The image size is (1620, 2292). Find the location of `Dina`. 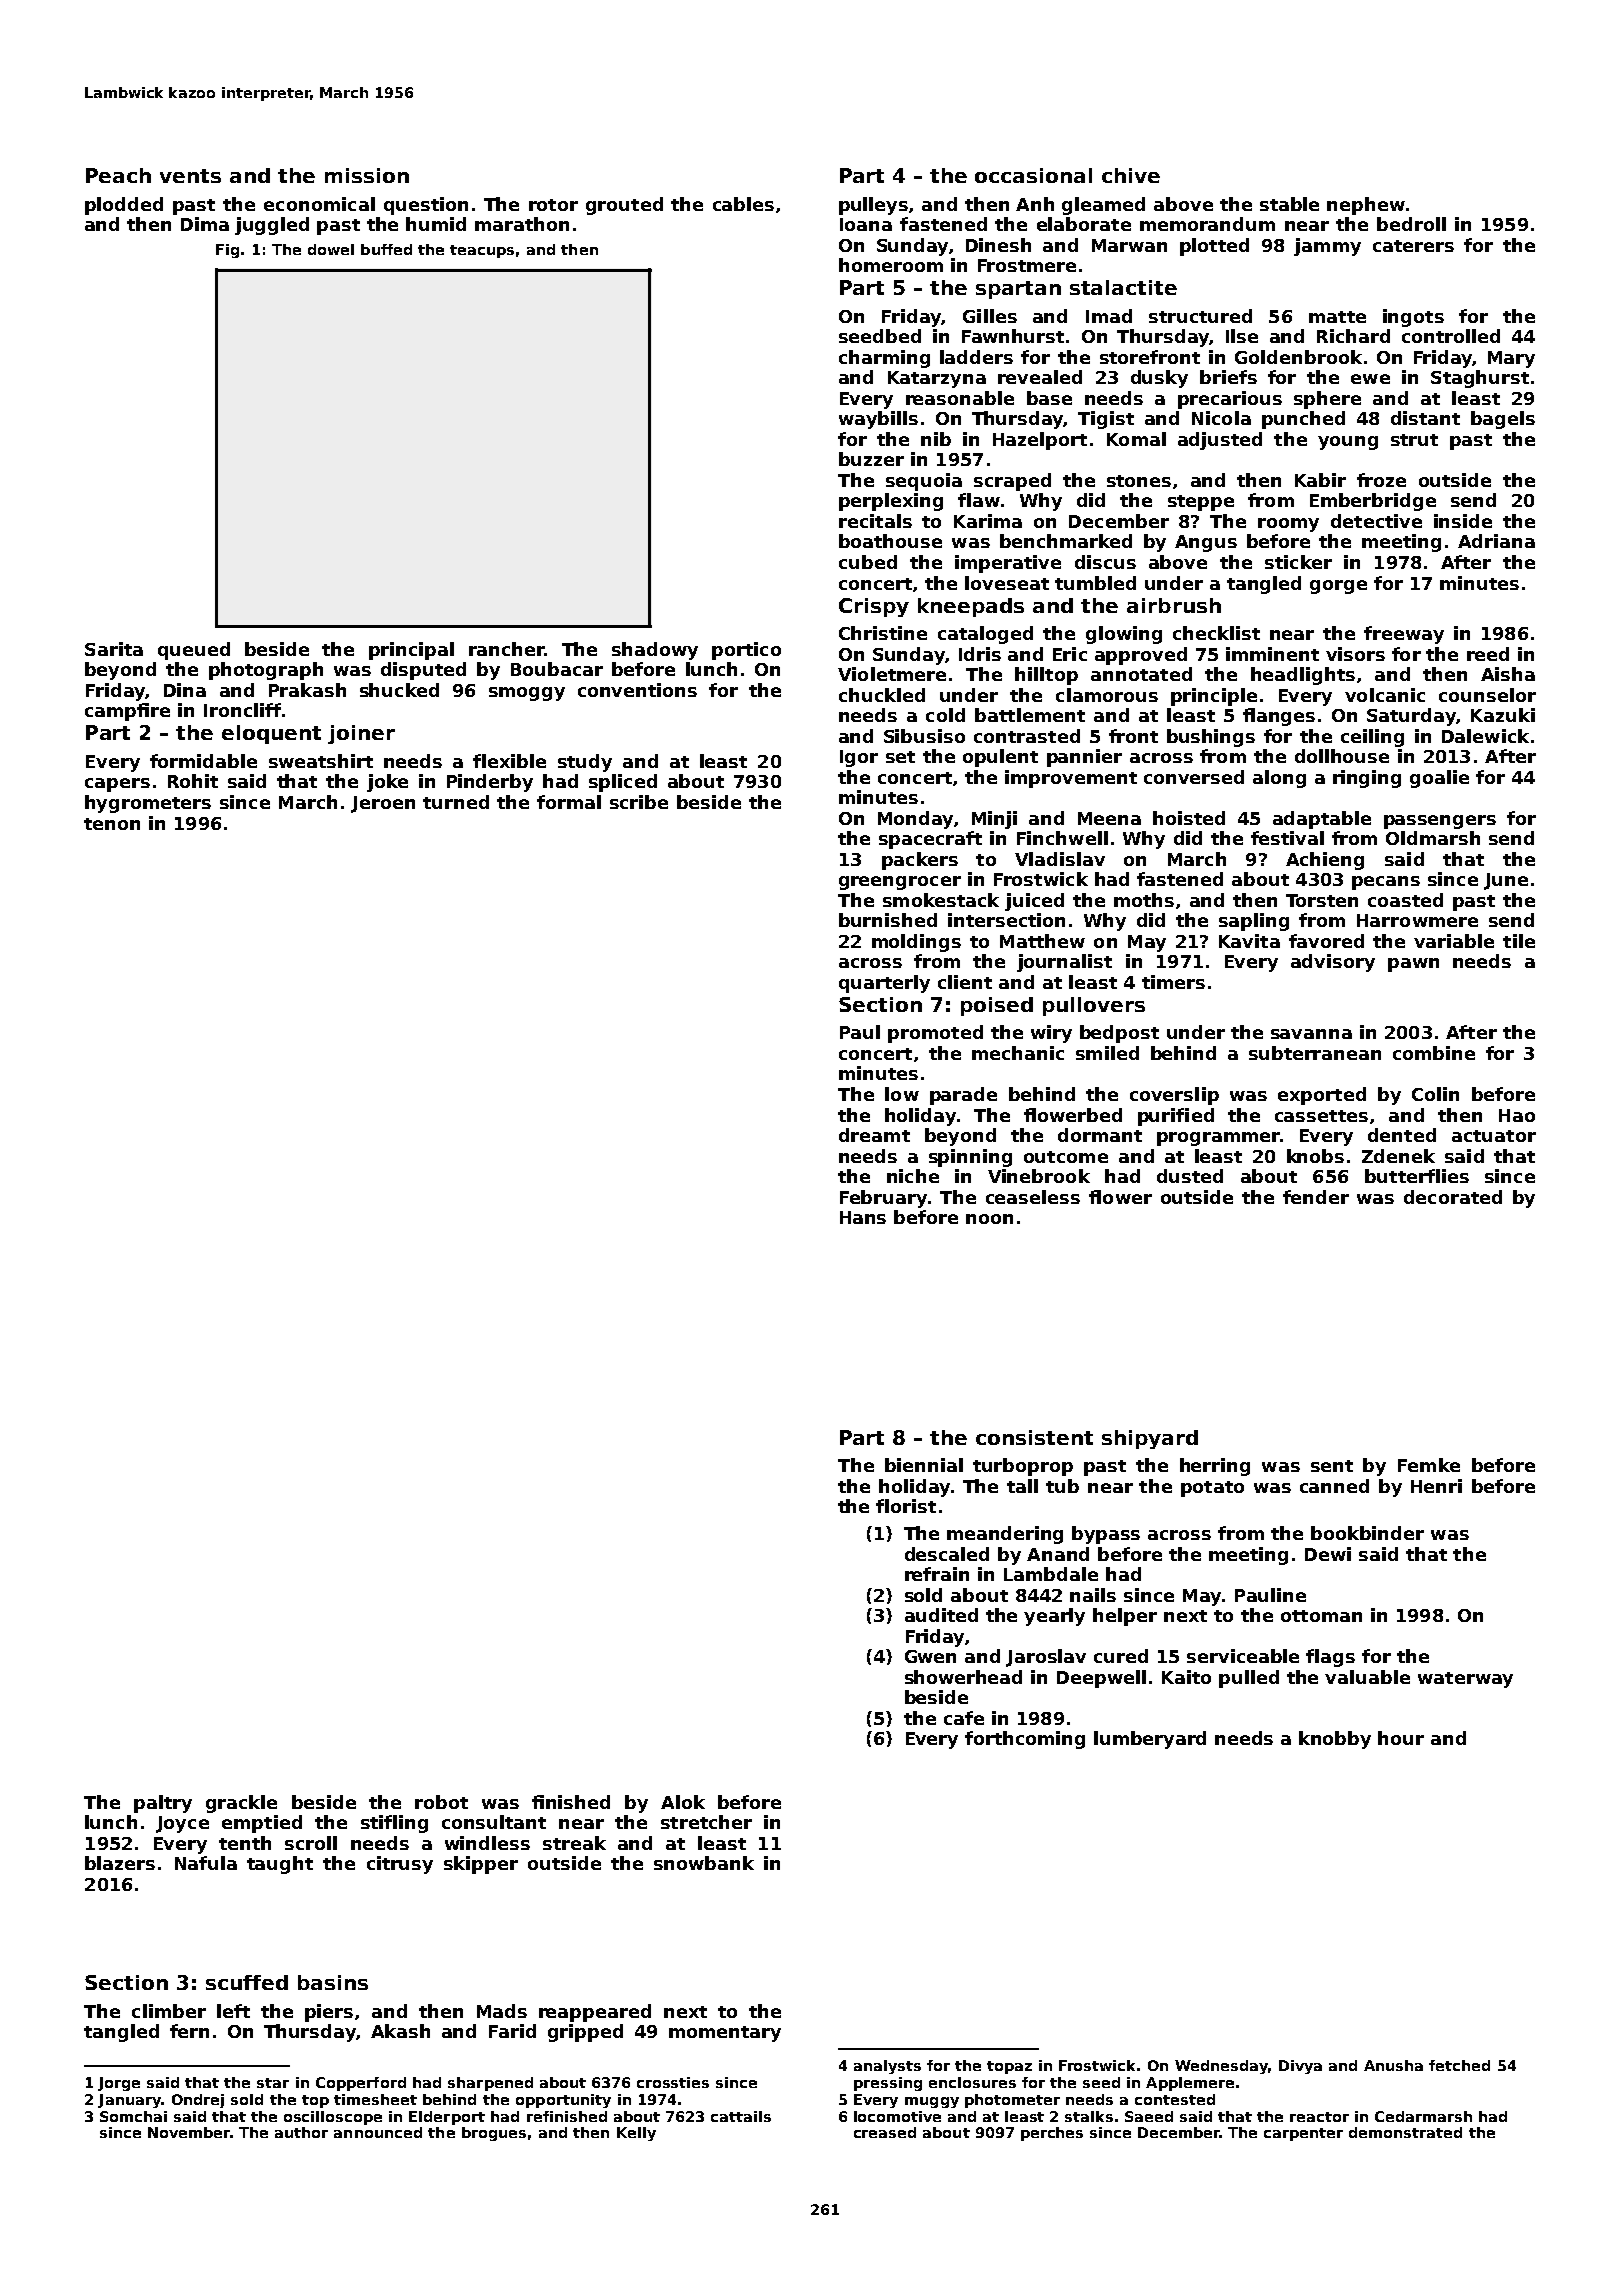

Dina is located at coordinates (185, 690).
